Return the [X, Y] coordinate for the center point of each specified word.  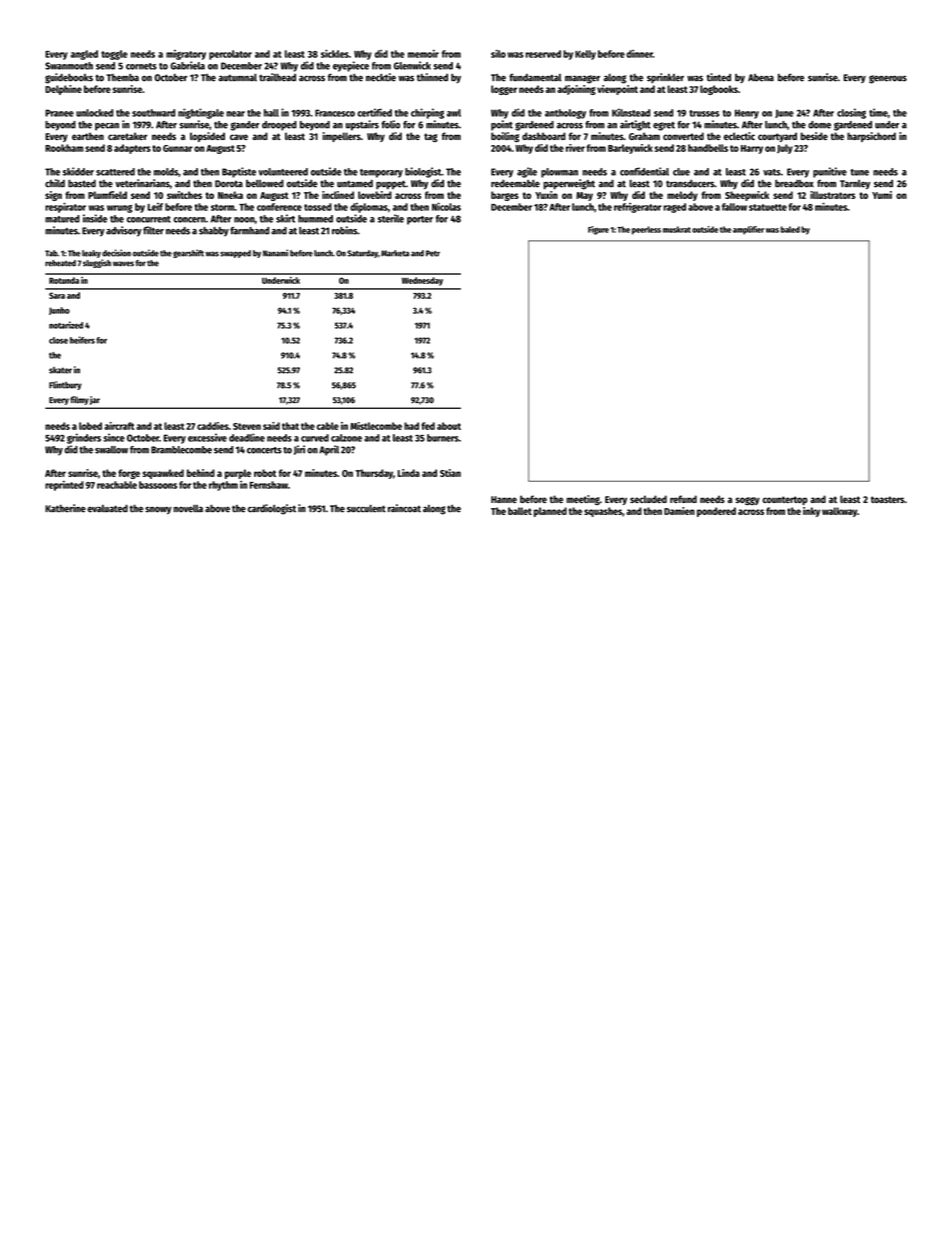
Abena [761, 78]
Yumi [882, 195]
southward [153, 113]
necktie [381, 77]
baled [790, 229]
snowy [158, 510]
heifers [82, 340]
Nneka [230, 195]
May [584, 196]
